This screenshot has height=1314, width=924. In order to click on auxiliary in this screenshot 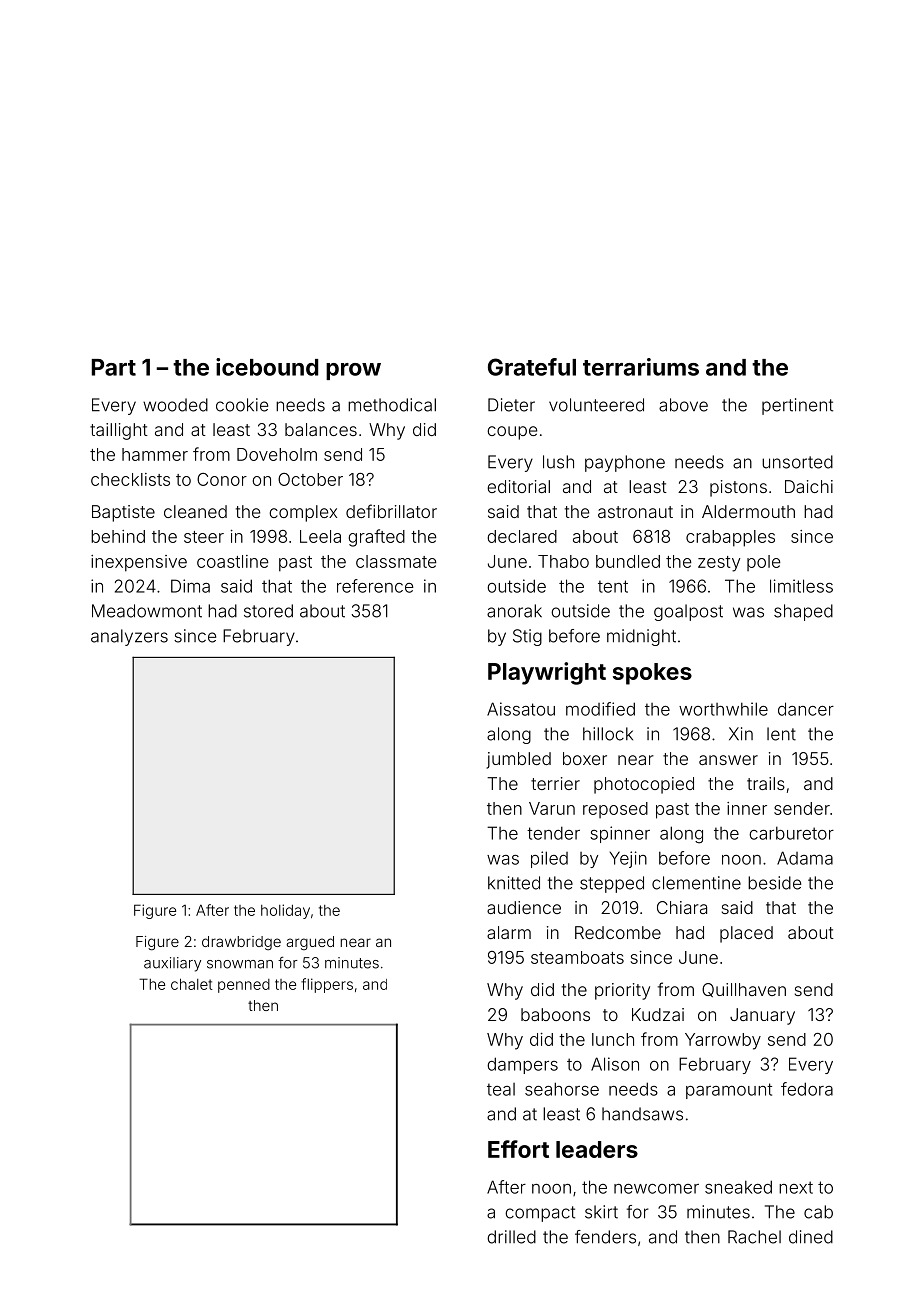, I will do `click(172, 964)`.
